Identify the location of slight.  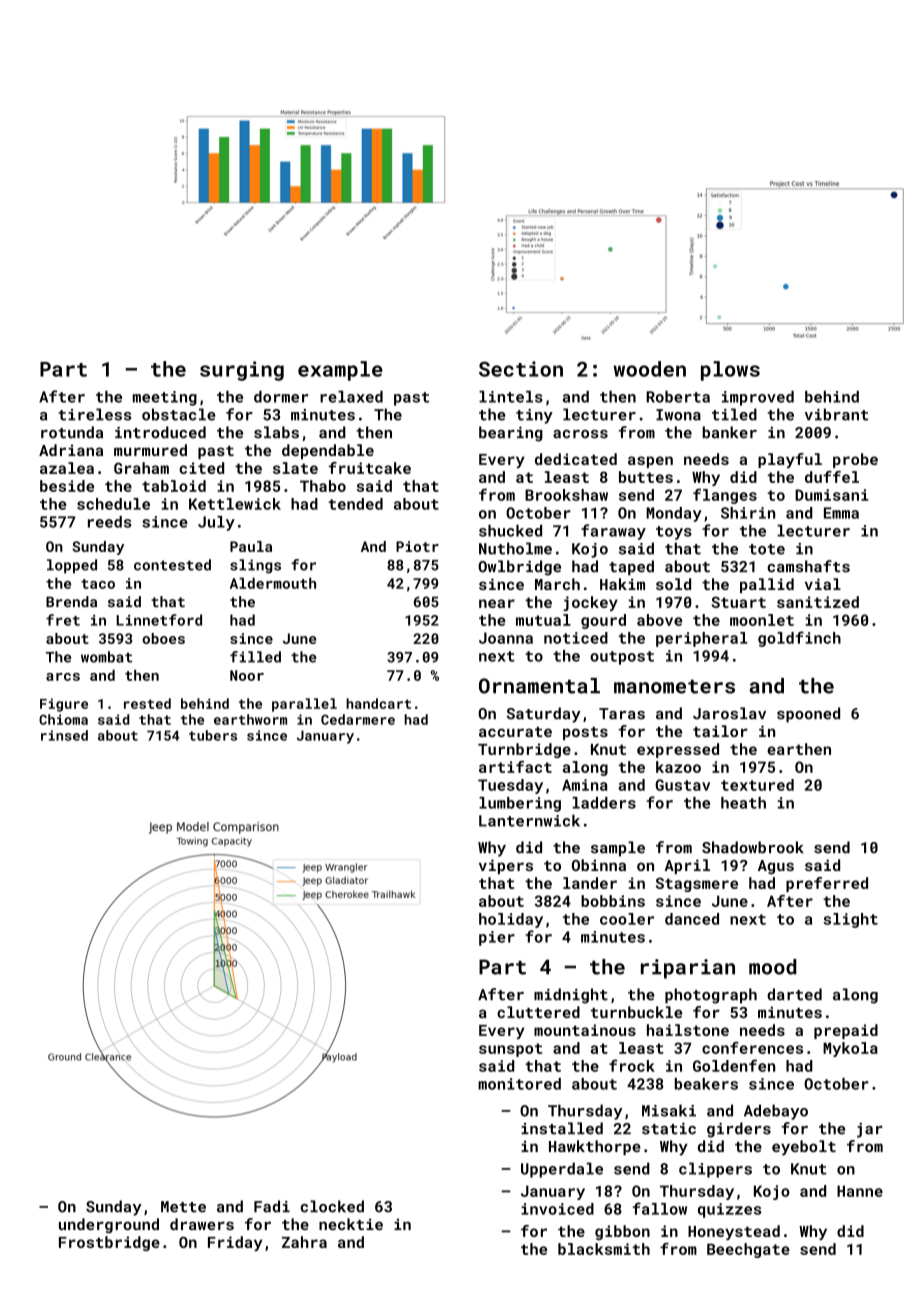
(850, 920).
